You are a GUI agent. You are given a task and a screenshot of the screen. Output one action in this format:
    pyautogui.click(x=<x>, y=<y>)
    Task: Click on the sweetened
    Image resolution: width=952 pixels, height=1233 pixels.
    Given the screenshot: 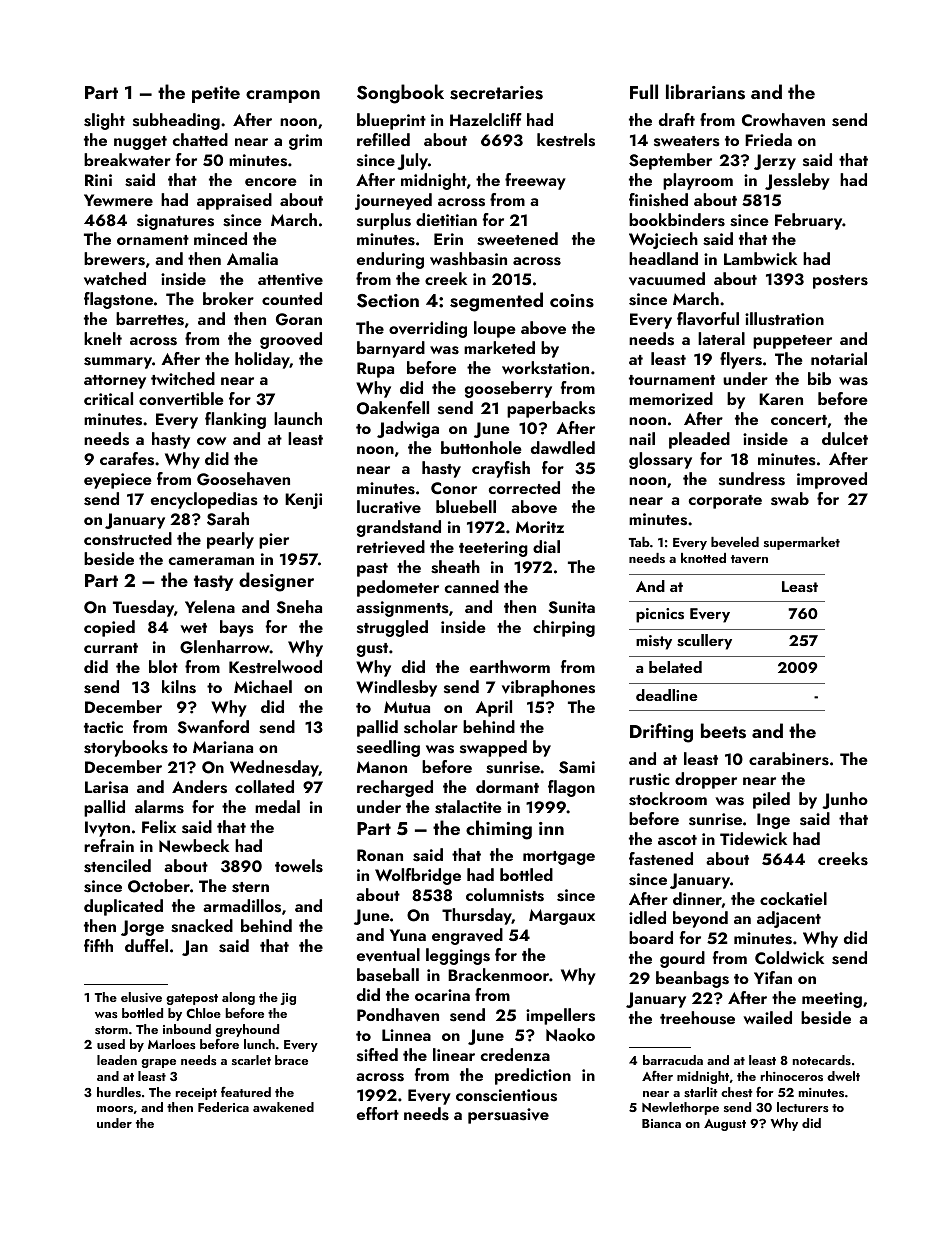 What is the action you would take?
    pyautogui.click(x=517, y=239)
